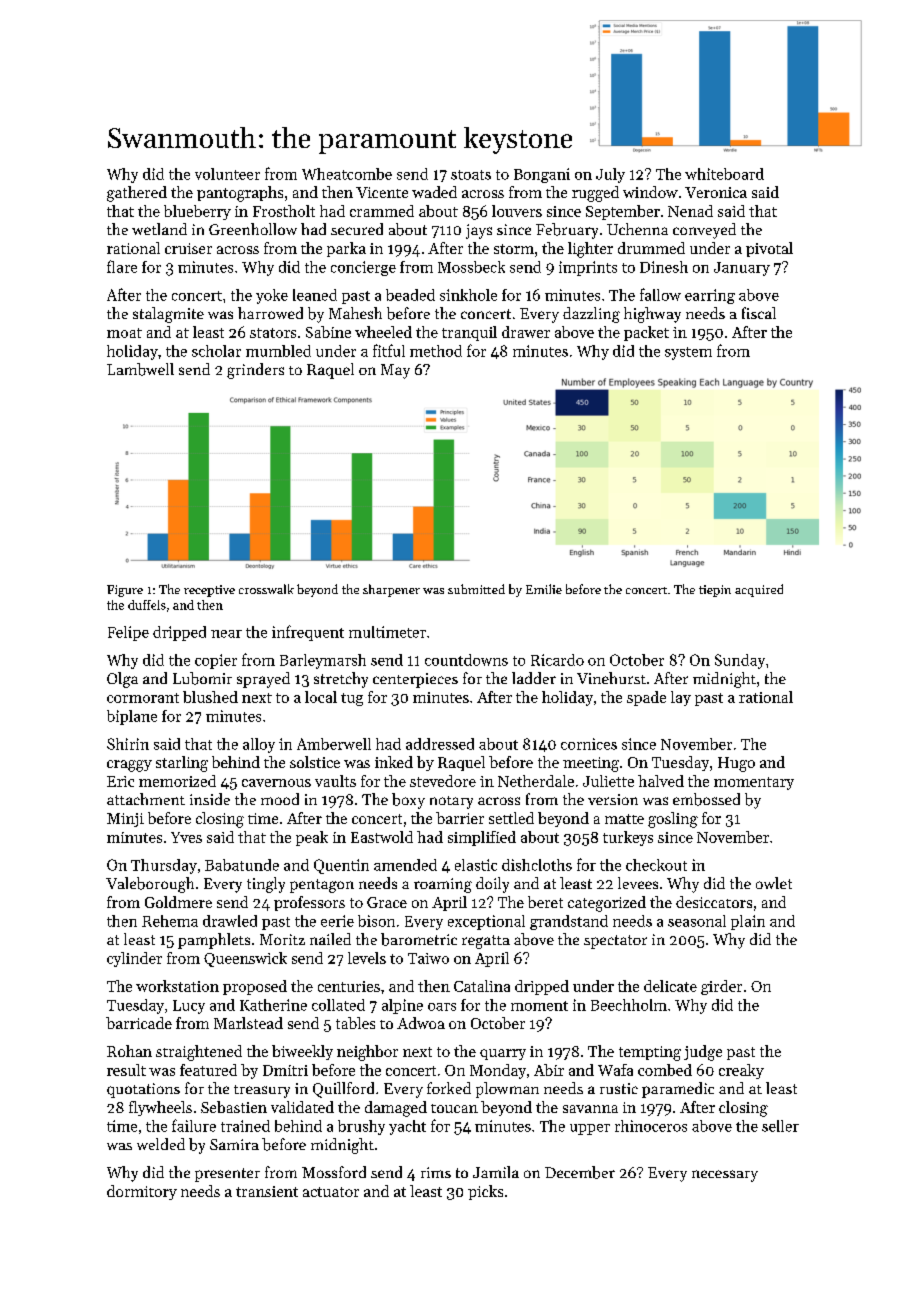  What do you see at coordinates (143, 1090) in the document?
I see `quotations` at bounding box center [143, 1090].
